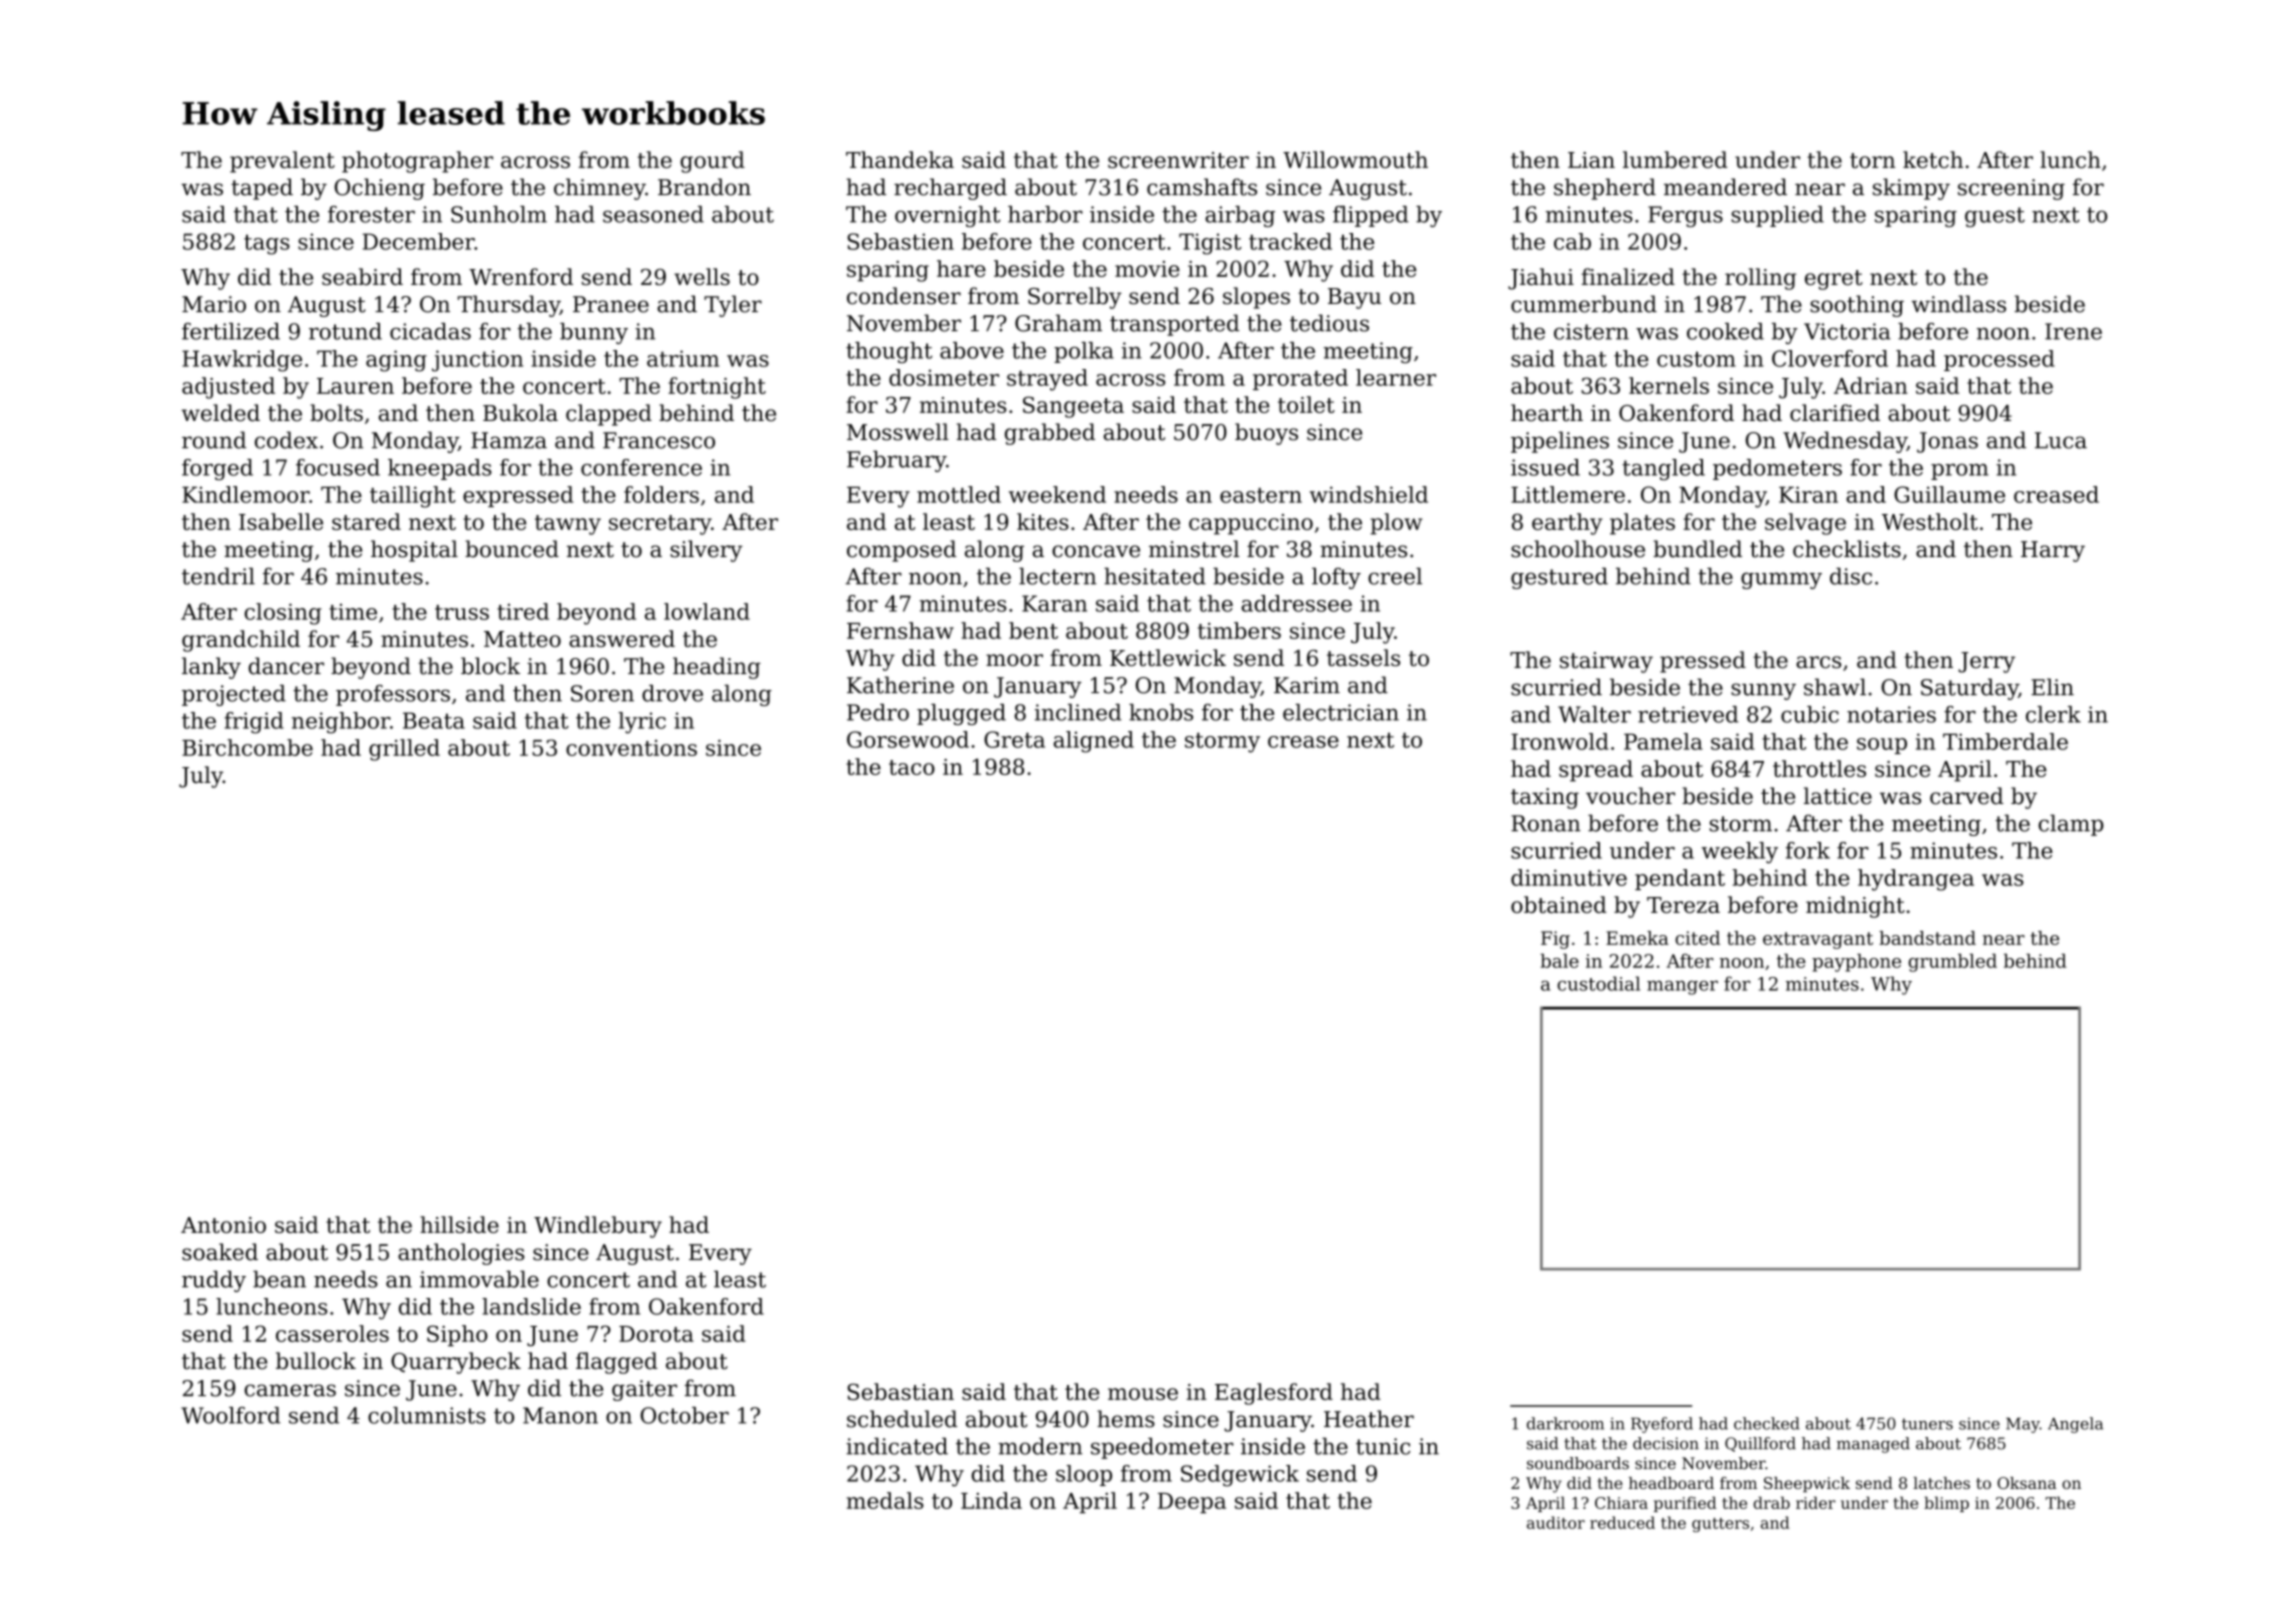  Describe the element at coordinates (1952, 962) in the page. I see `grumbled` at that location.
